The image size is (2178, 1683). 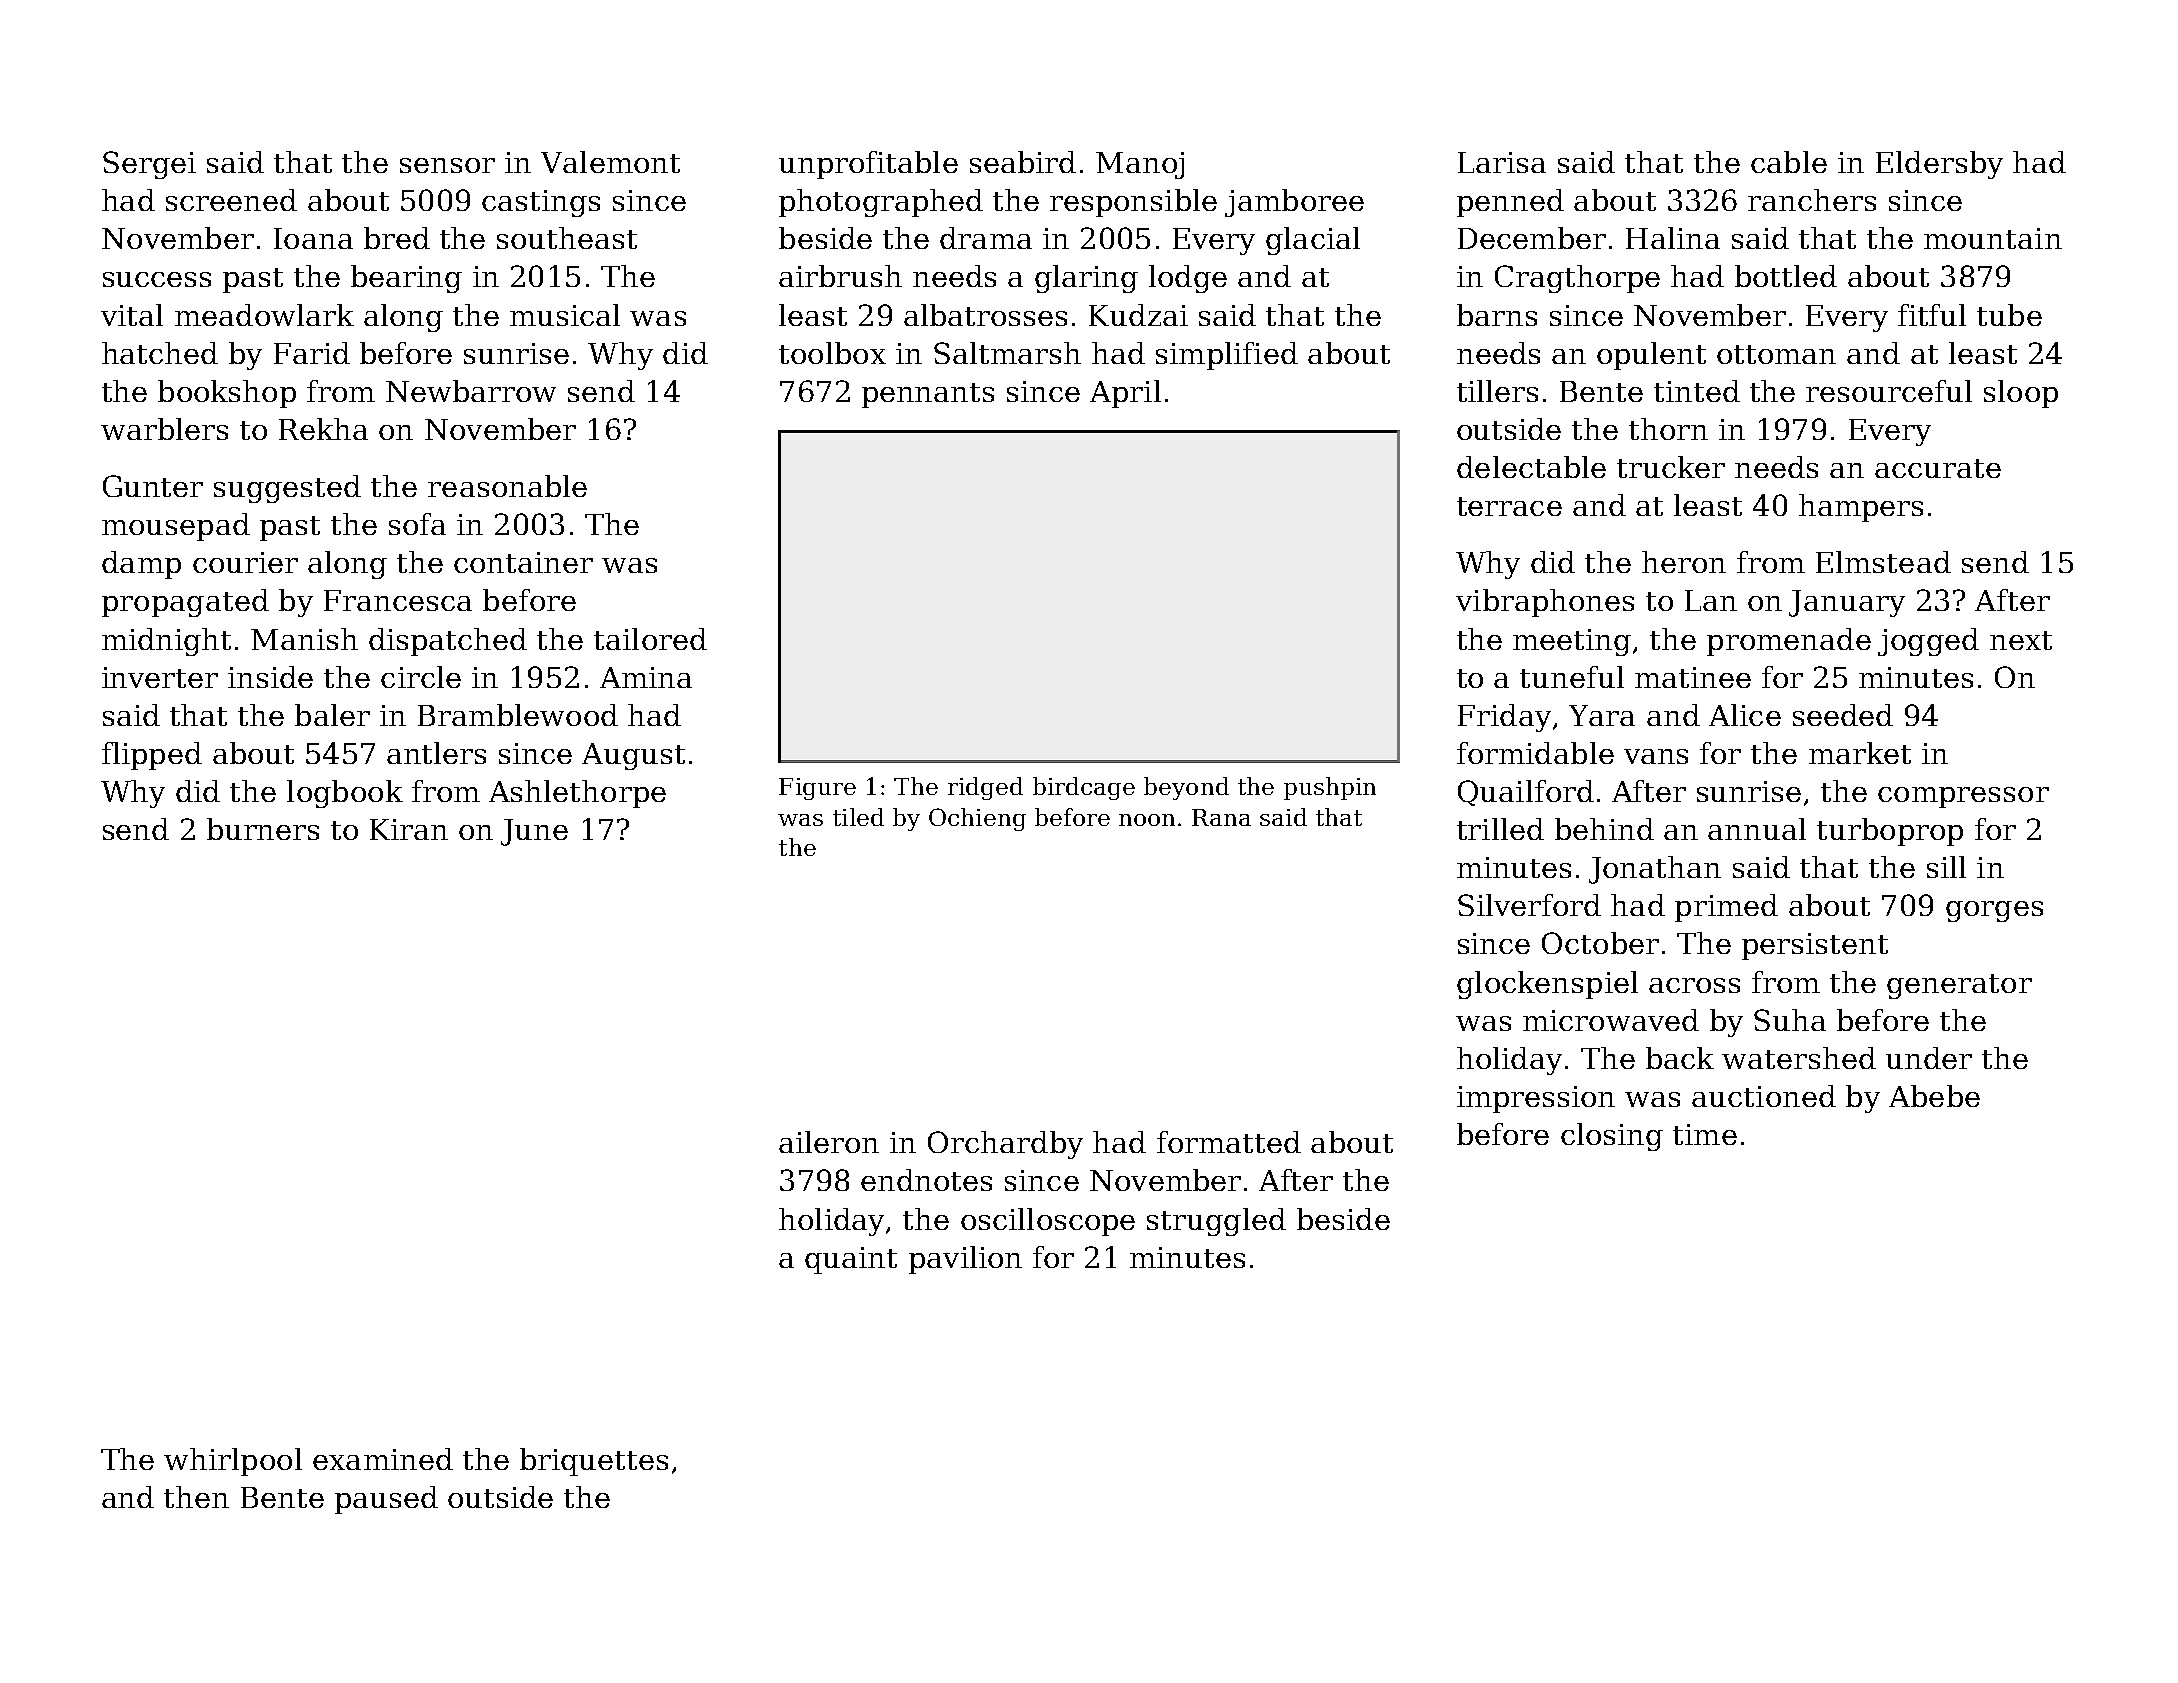 What do you see at coordinates (534, 832) in the screenshot?
I see `June` at bounding box center [534, 832].
